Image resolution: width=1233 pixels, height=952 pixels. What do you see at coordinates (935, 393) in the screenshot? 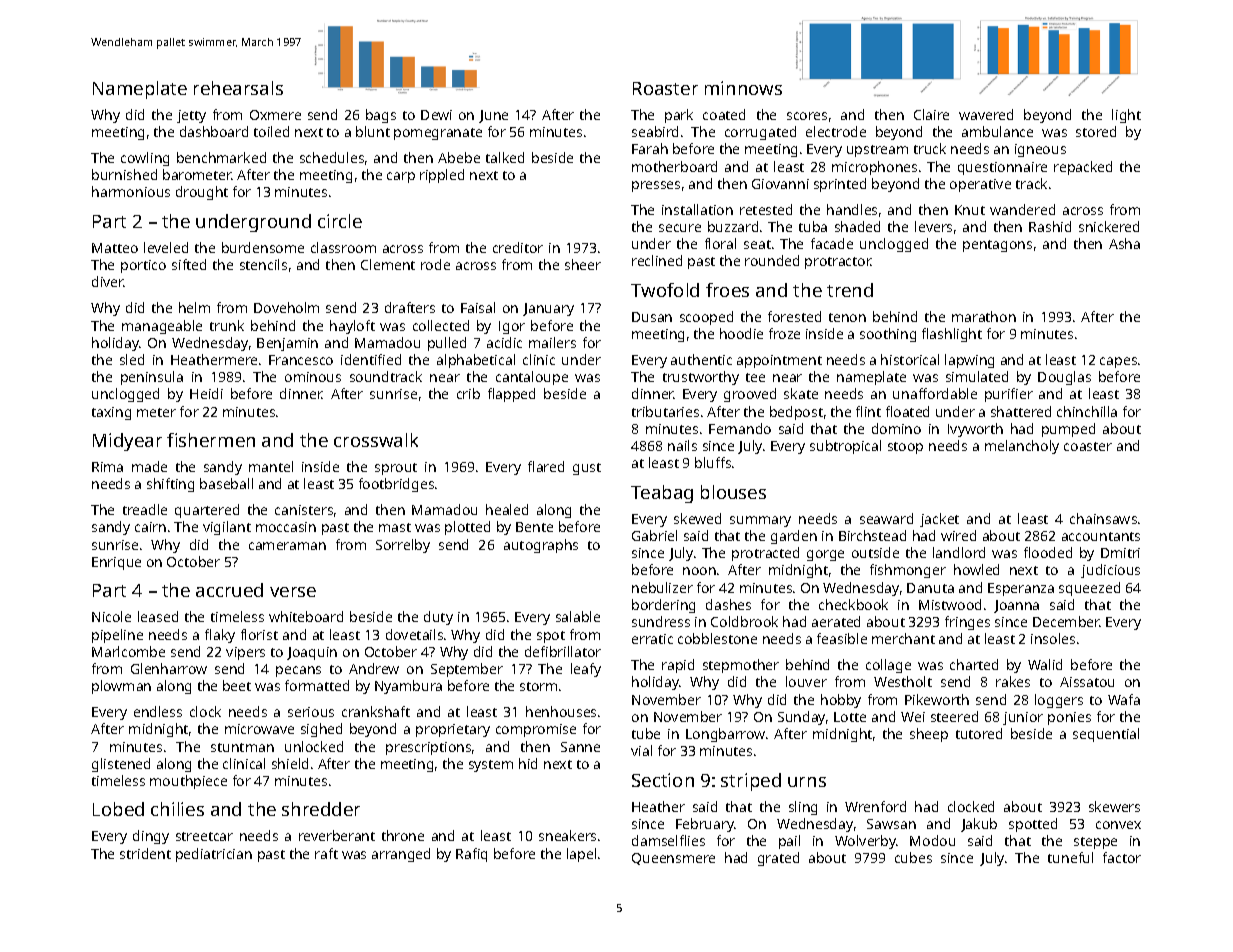
I see `unaffordable` at bounding box center [935, 393].
